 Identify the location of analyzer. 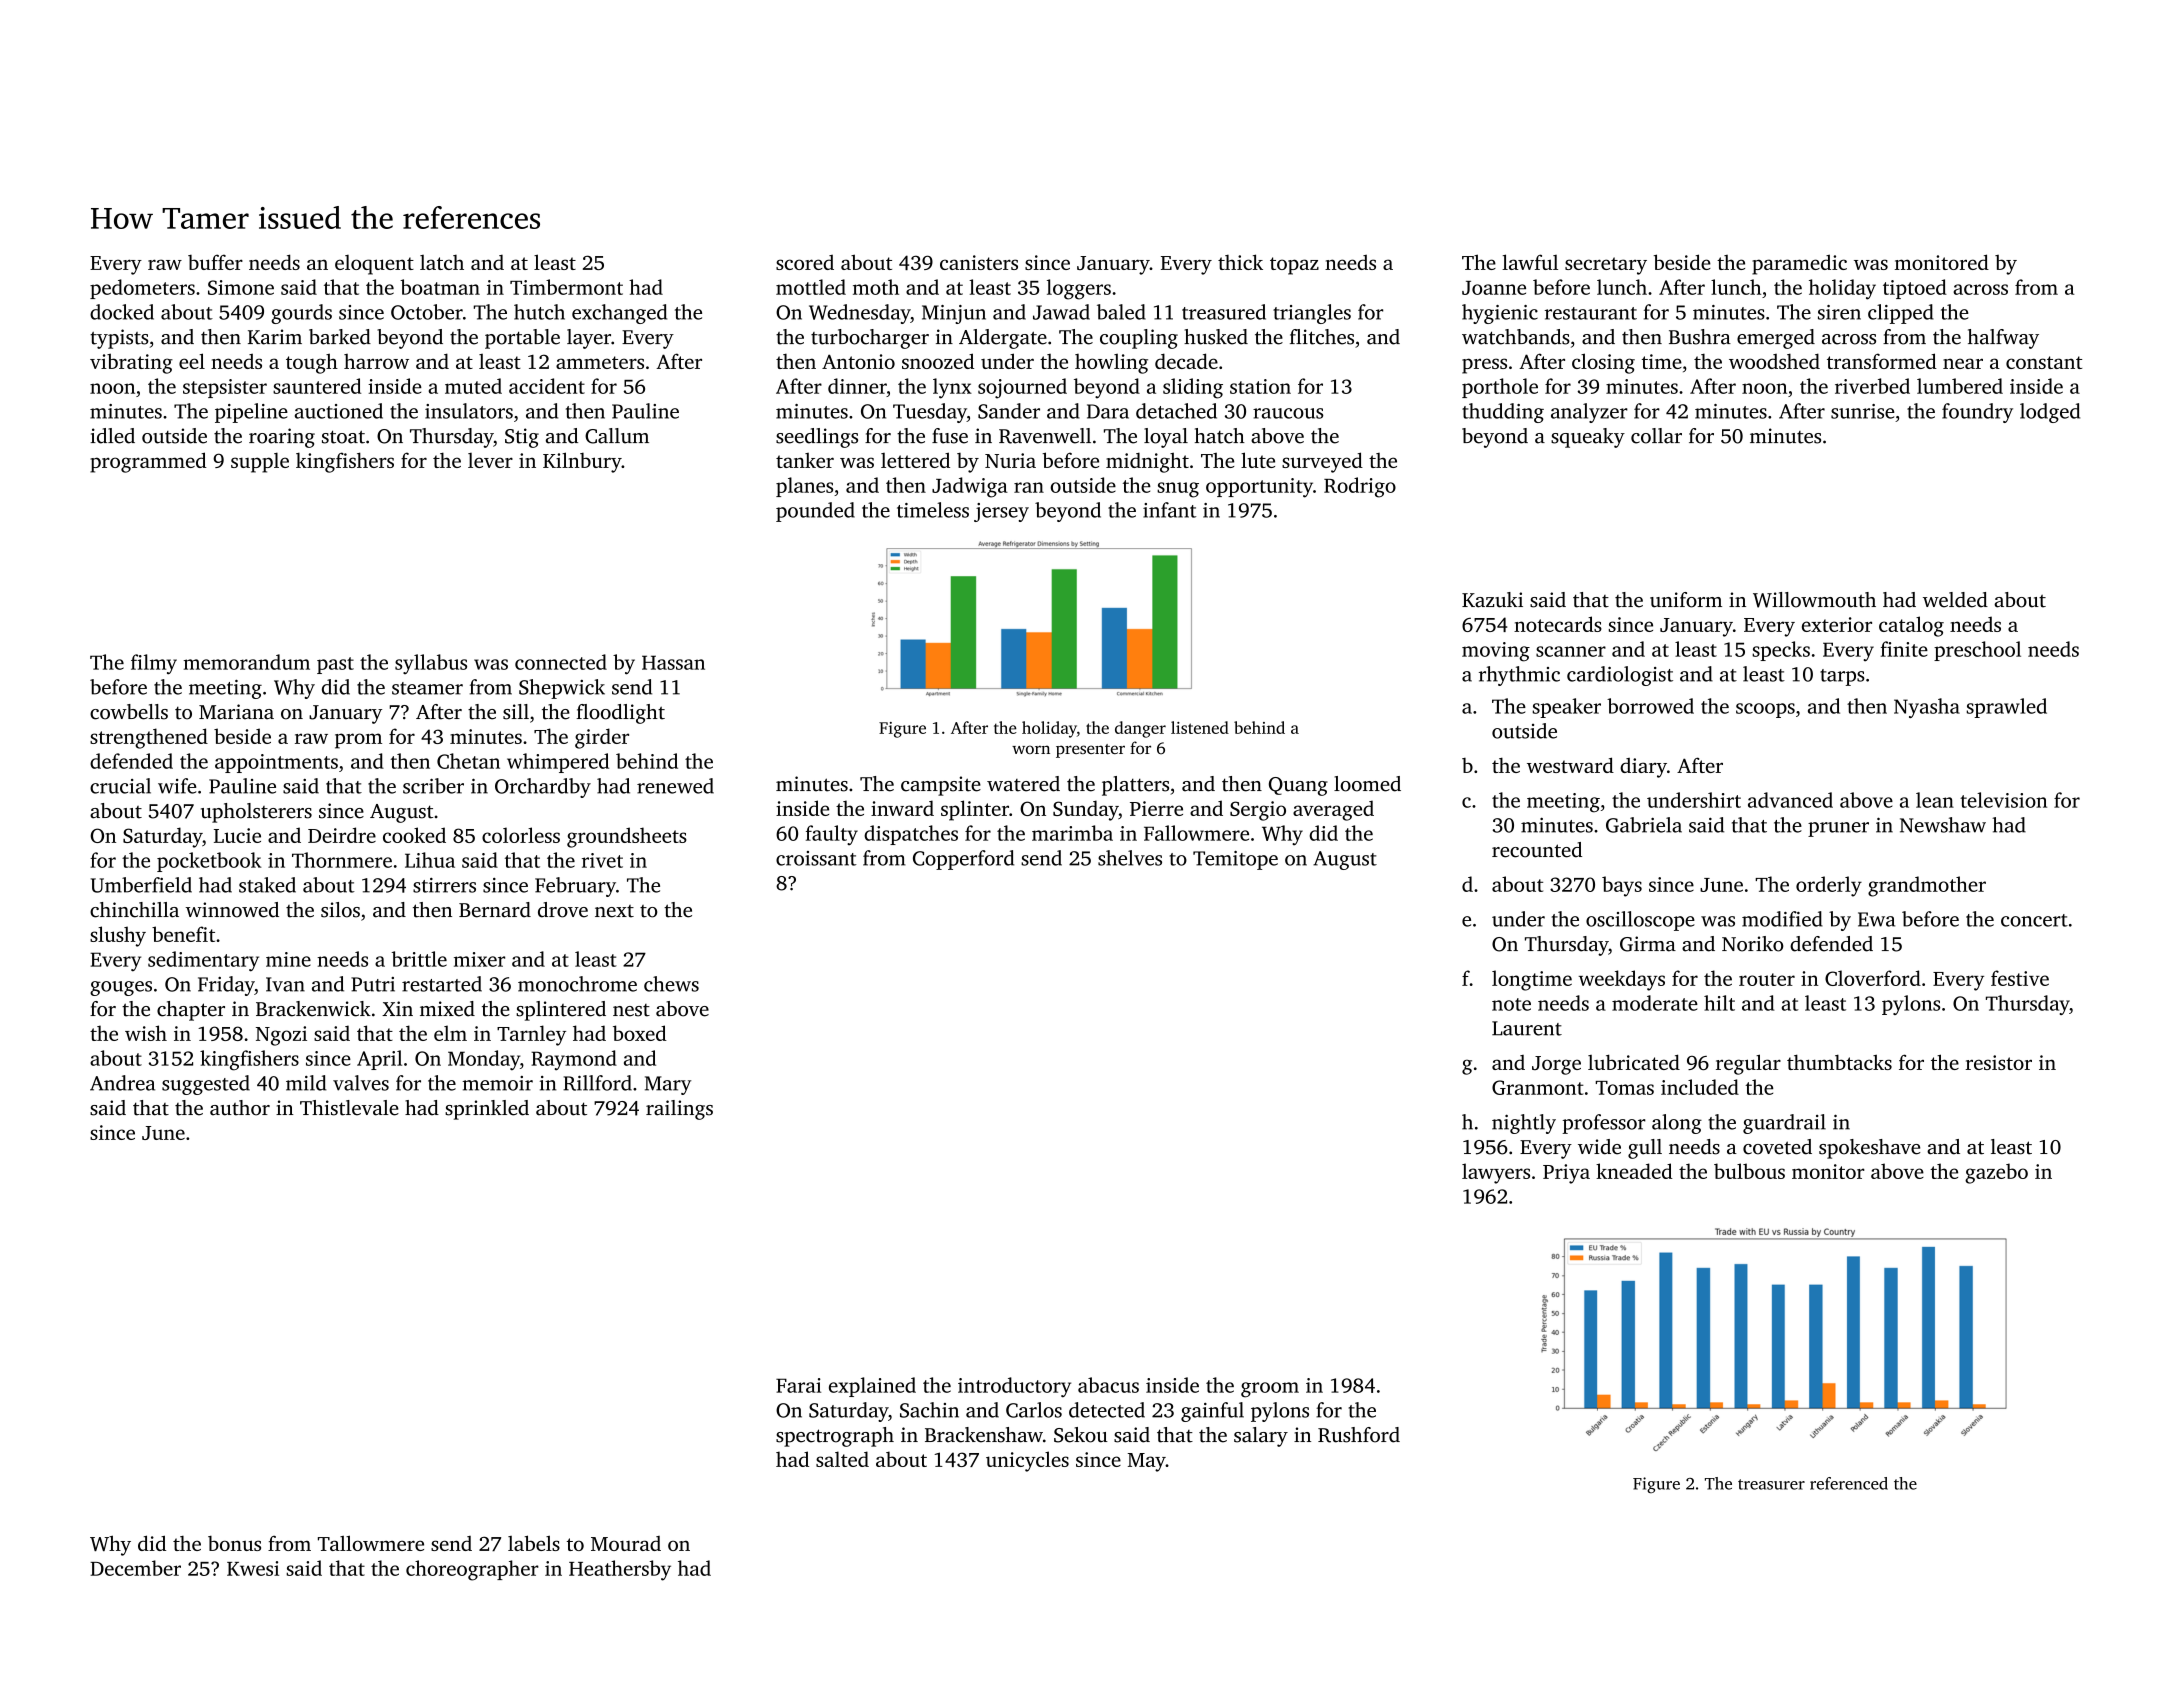
(1589, 413).
